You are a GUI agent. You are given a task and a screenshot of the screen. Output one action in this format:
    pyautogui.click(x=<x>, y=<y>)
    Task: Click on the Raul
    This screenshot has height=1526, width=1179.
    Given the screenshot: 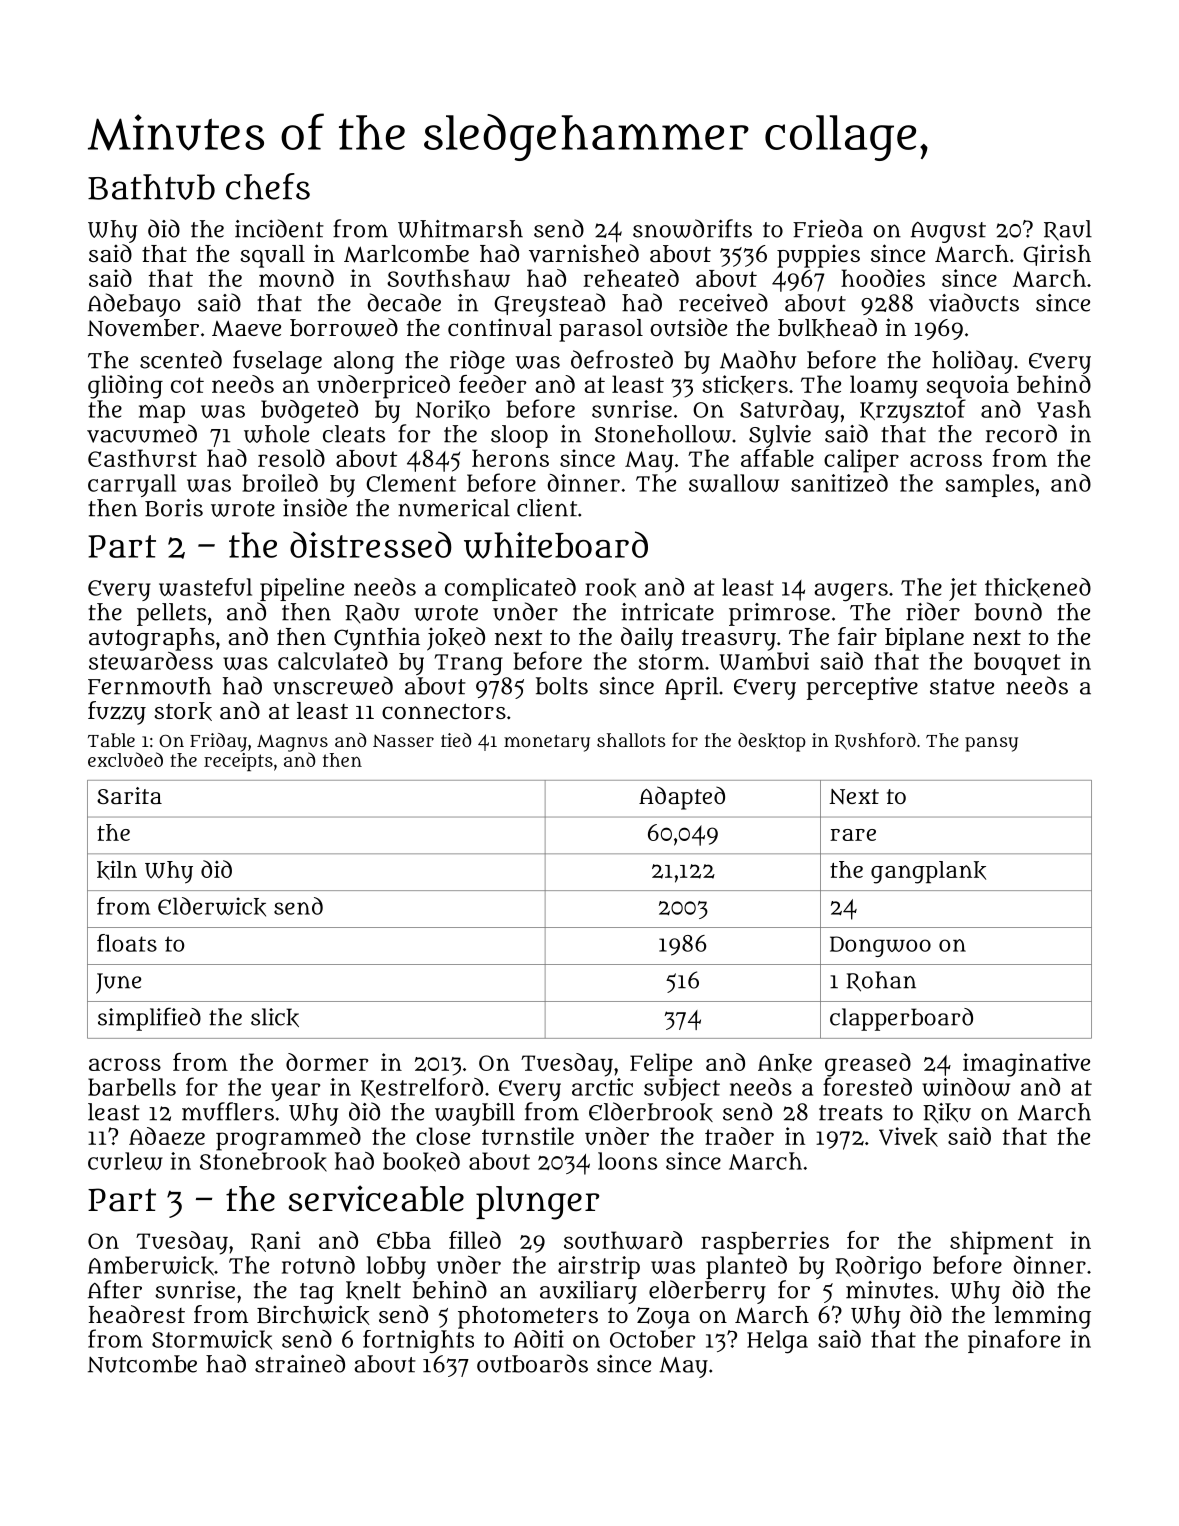 What is the action you would take?
    pyautogui.click(x=1068, y=230)
